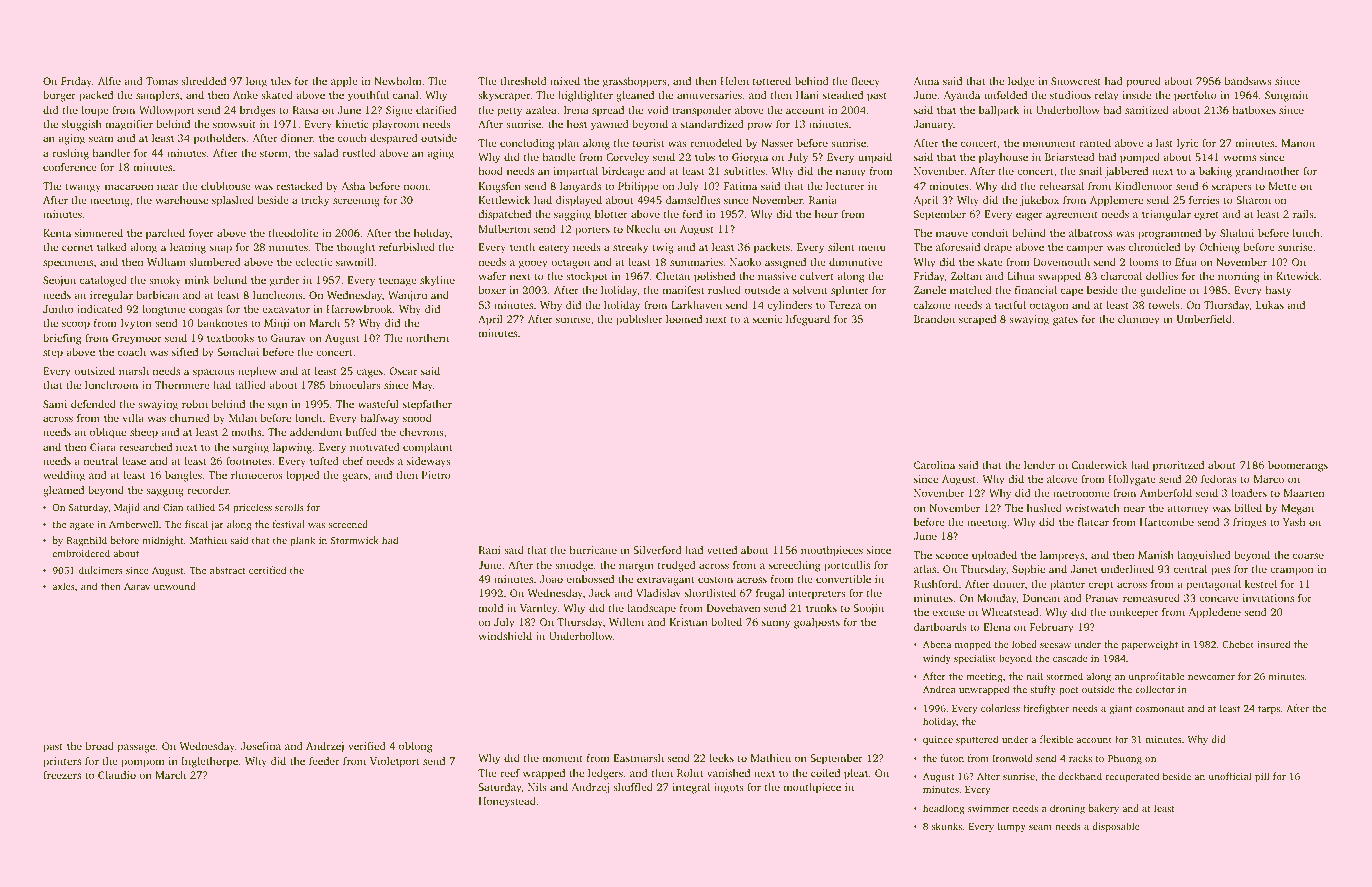 Image resolution: width=1372 pixels, height=887 pixels. What do you see at coordinates (233, 201) in the image?
I see `splashed` at bounding box center [233, 201].
